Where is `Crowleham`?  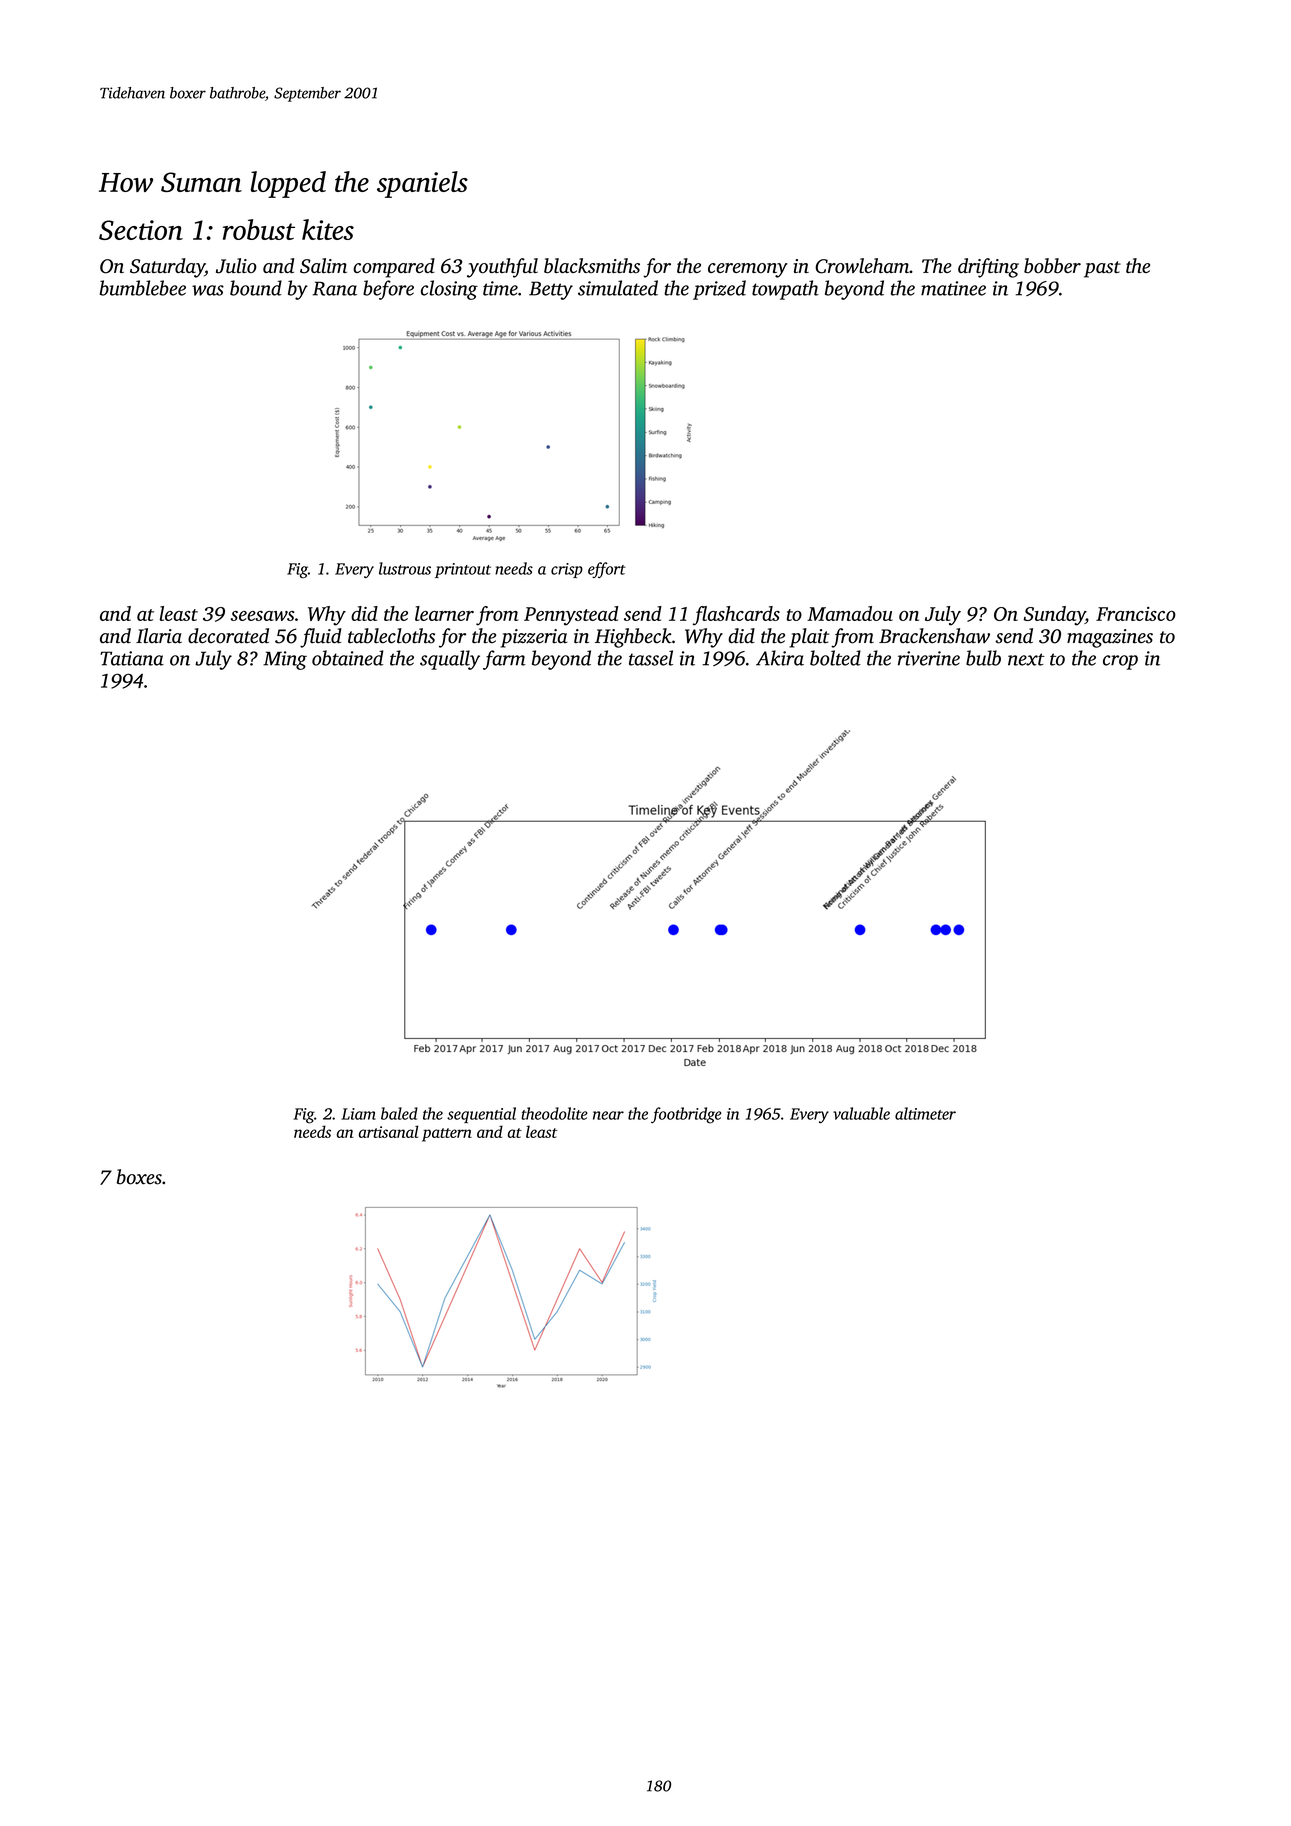
Crowleham is located at coordinates (862, 266).
